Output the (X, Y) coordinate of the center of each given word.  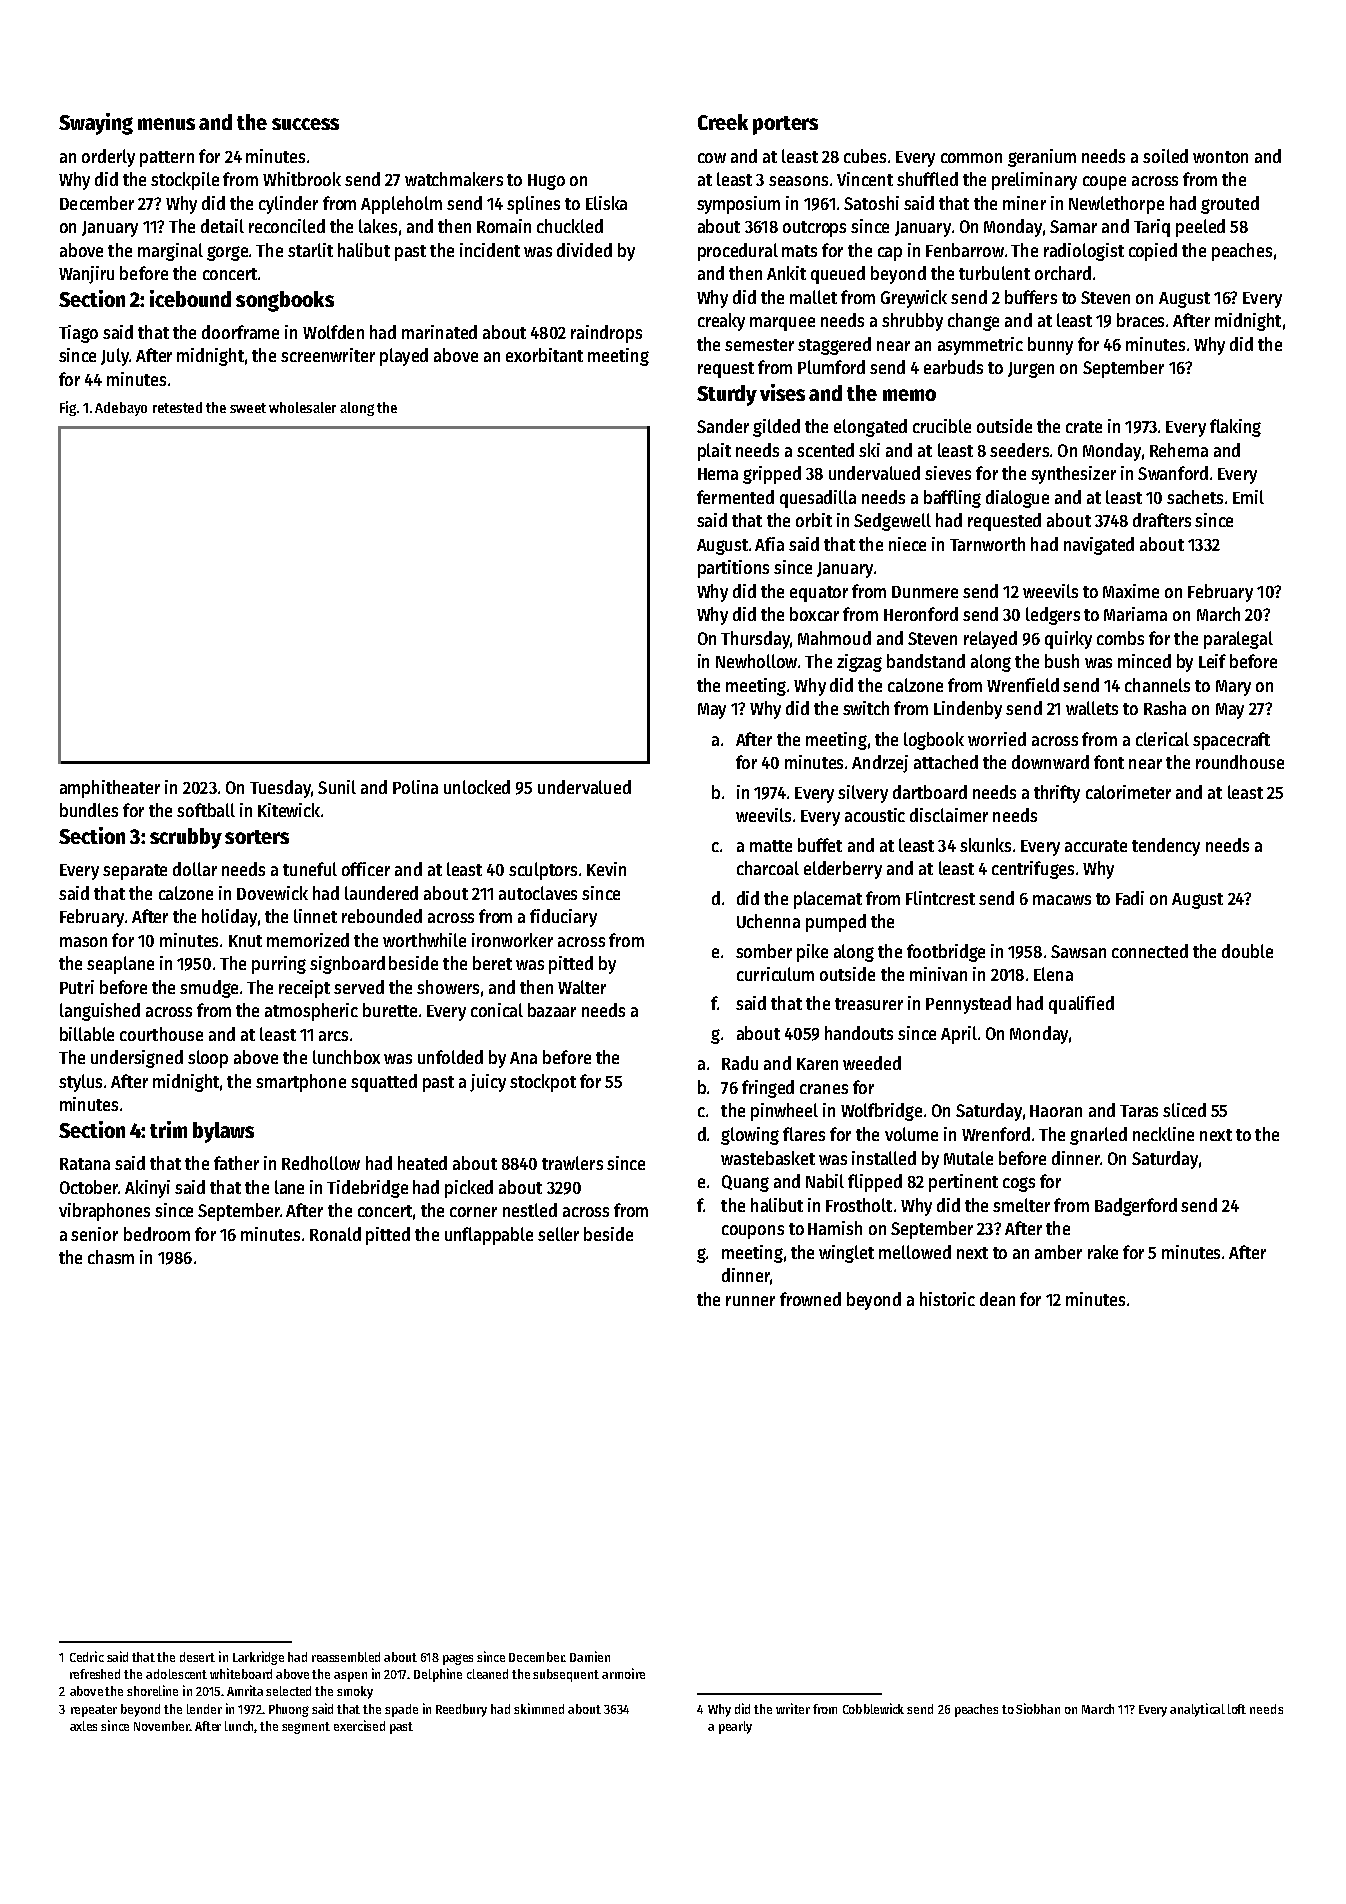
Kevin (606, 869)
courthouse (161, 1034)
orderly (108, 158)
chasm (111, 1257)
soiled (1165, 156)
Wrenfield (1023, 685)
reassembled (346, 1657)
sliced (1184, 1110)
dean (997, 1299)
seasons (798, 181)
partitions (733, 569)
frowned (810, 1299)
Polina (415, 787)
